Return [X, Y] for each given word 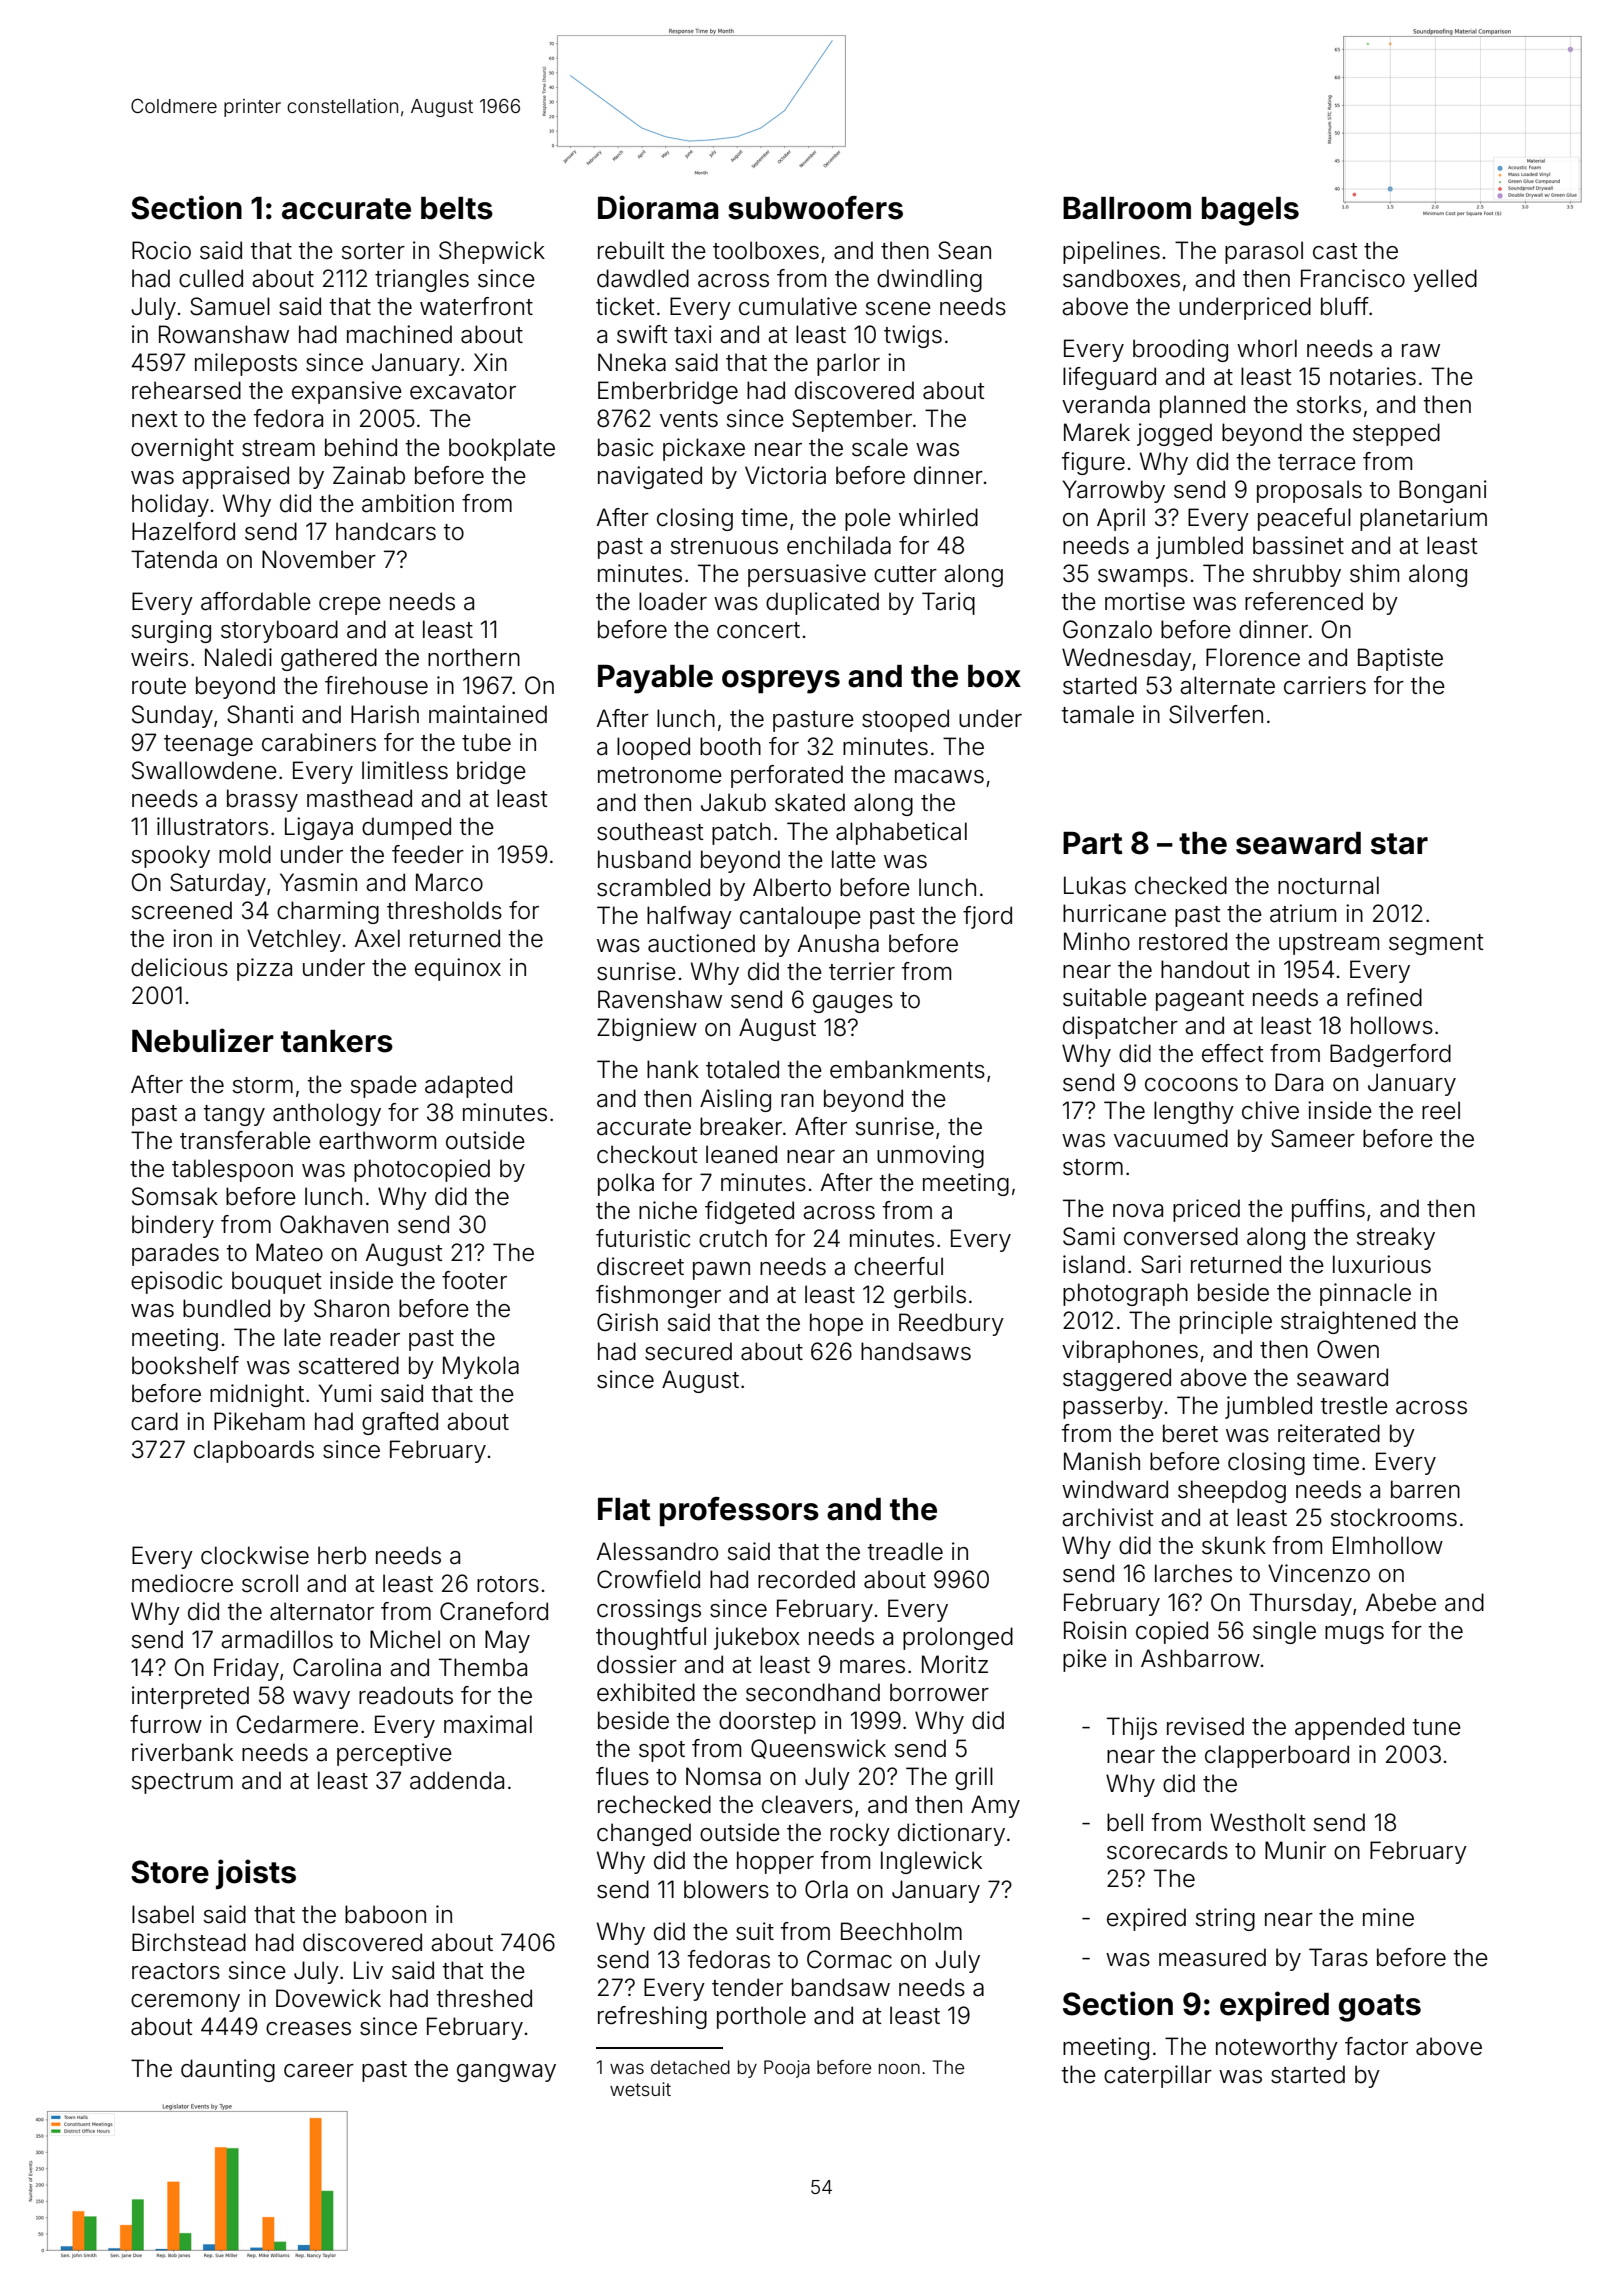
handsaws [916, 1351]
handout [1205, 969]
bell [1125, 1822]
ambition [408, 503]
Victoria [785, 475]
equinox [458, 969]
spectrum [182, 1783]
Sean [964, 250]
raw [1421, 351]
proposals [1309, 491]
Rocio [161, 250]
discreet [640, 1266]
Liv [368, 1970]
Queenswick [818, 1749]
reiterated [1329, 1433]
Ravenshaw [660, 999]
